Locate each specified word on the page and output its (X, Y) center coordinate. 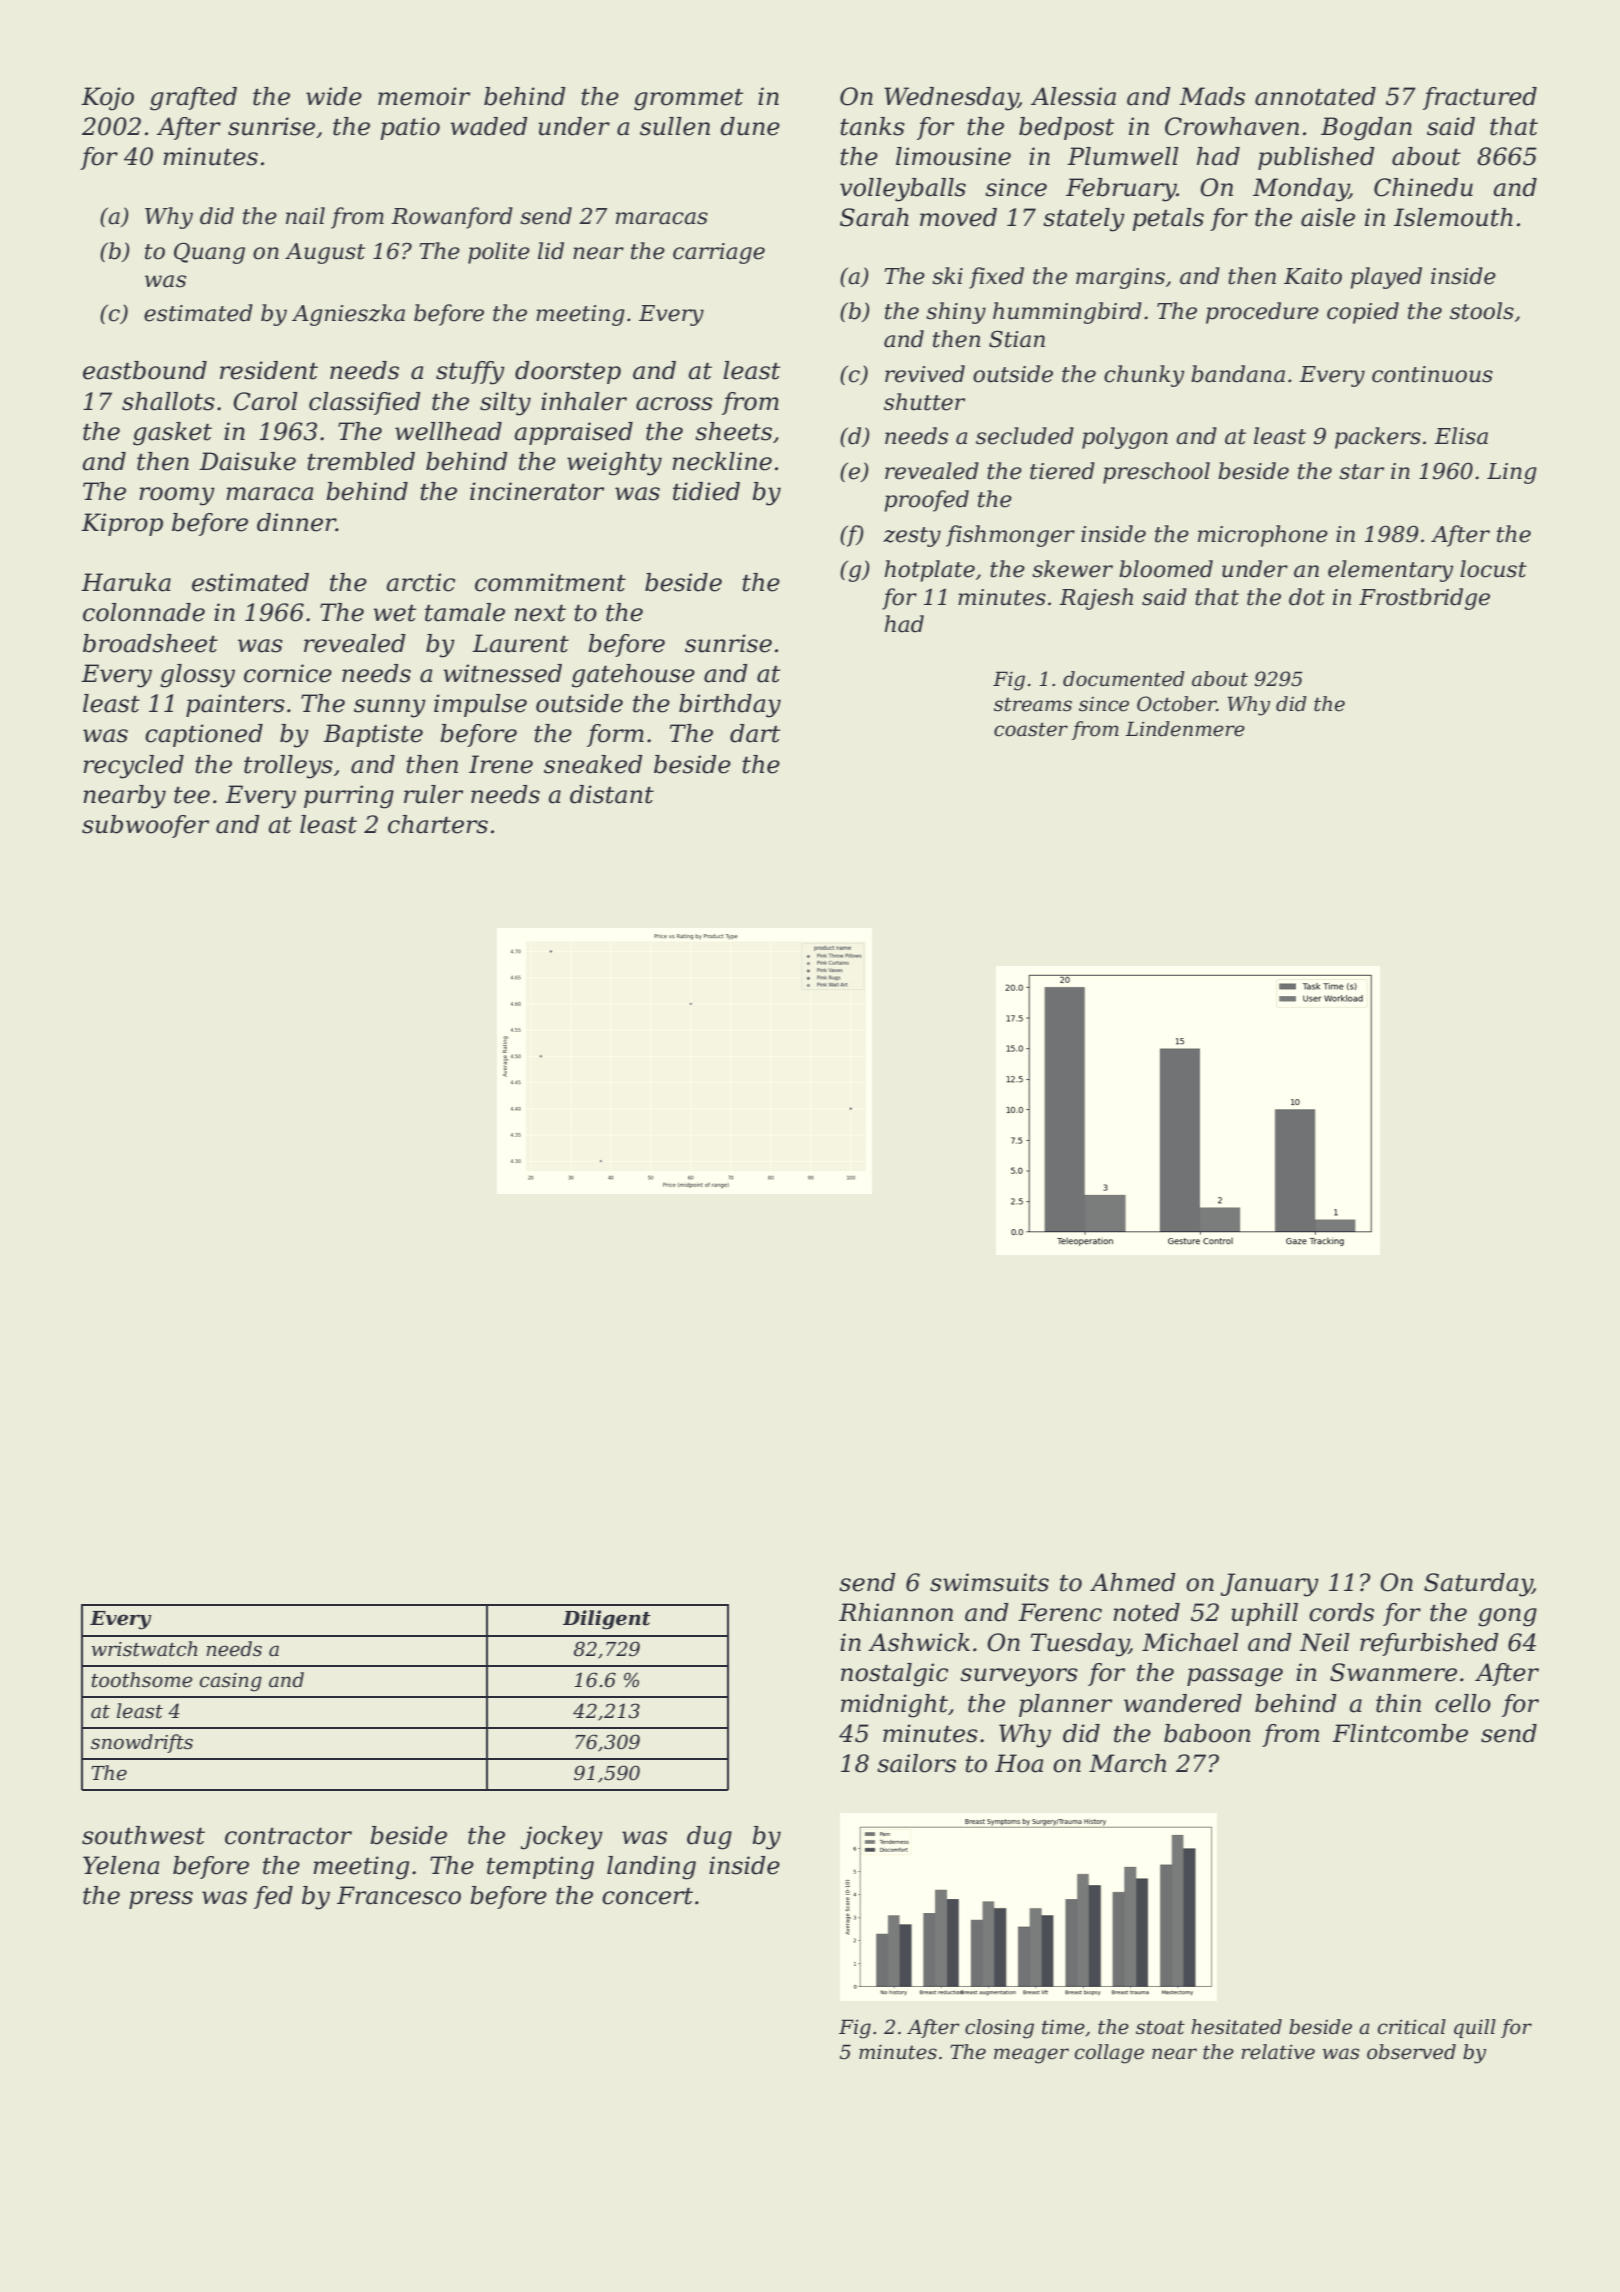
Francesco (399, 1895)
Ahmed (1133, 1582)
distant (612, 794)
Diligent (607, 1620)
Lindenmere (1185, 729)
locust (1493, 569)
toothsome (142, 1680)
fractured (1480, 98)
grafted (193, 99)
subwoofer (145, 826)
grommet (688, 100)
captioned (204, 735)
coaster (1031, 729)
